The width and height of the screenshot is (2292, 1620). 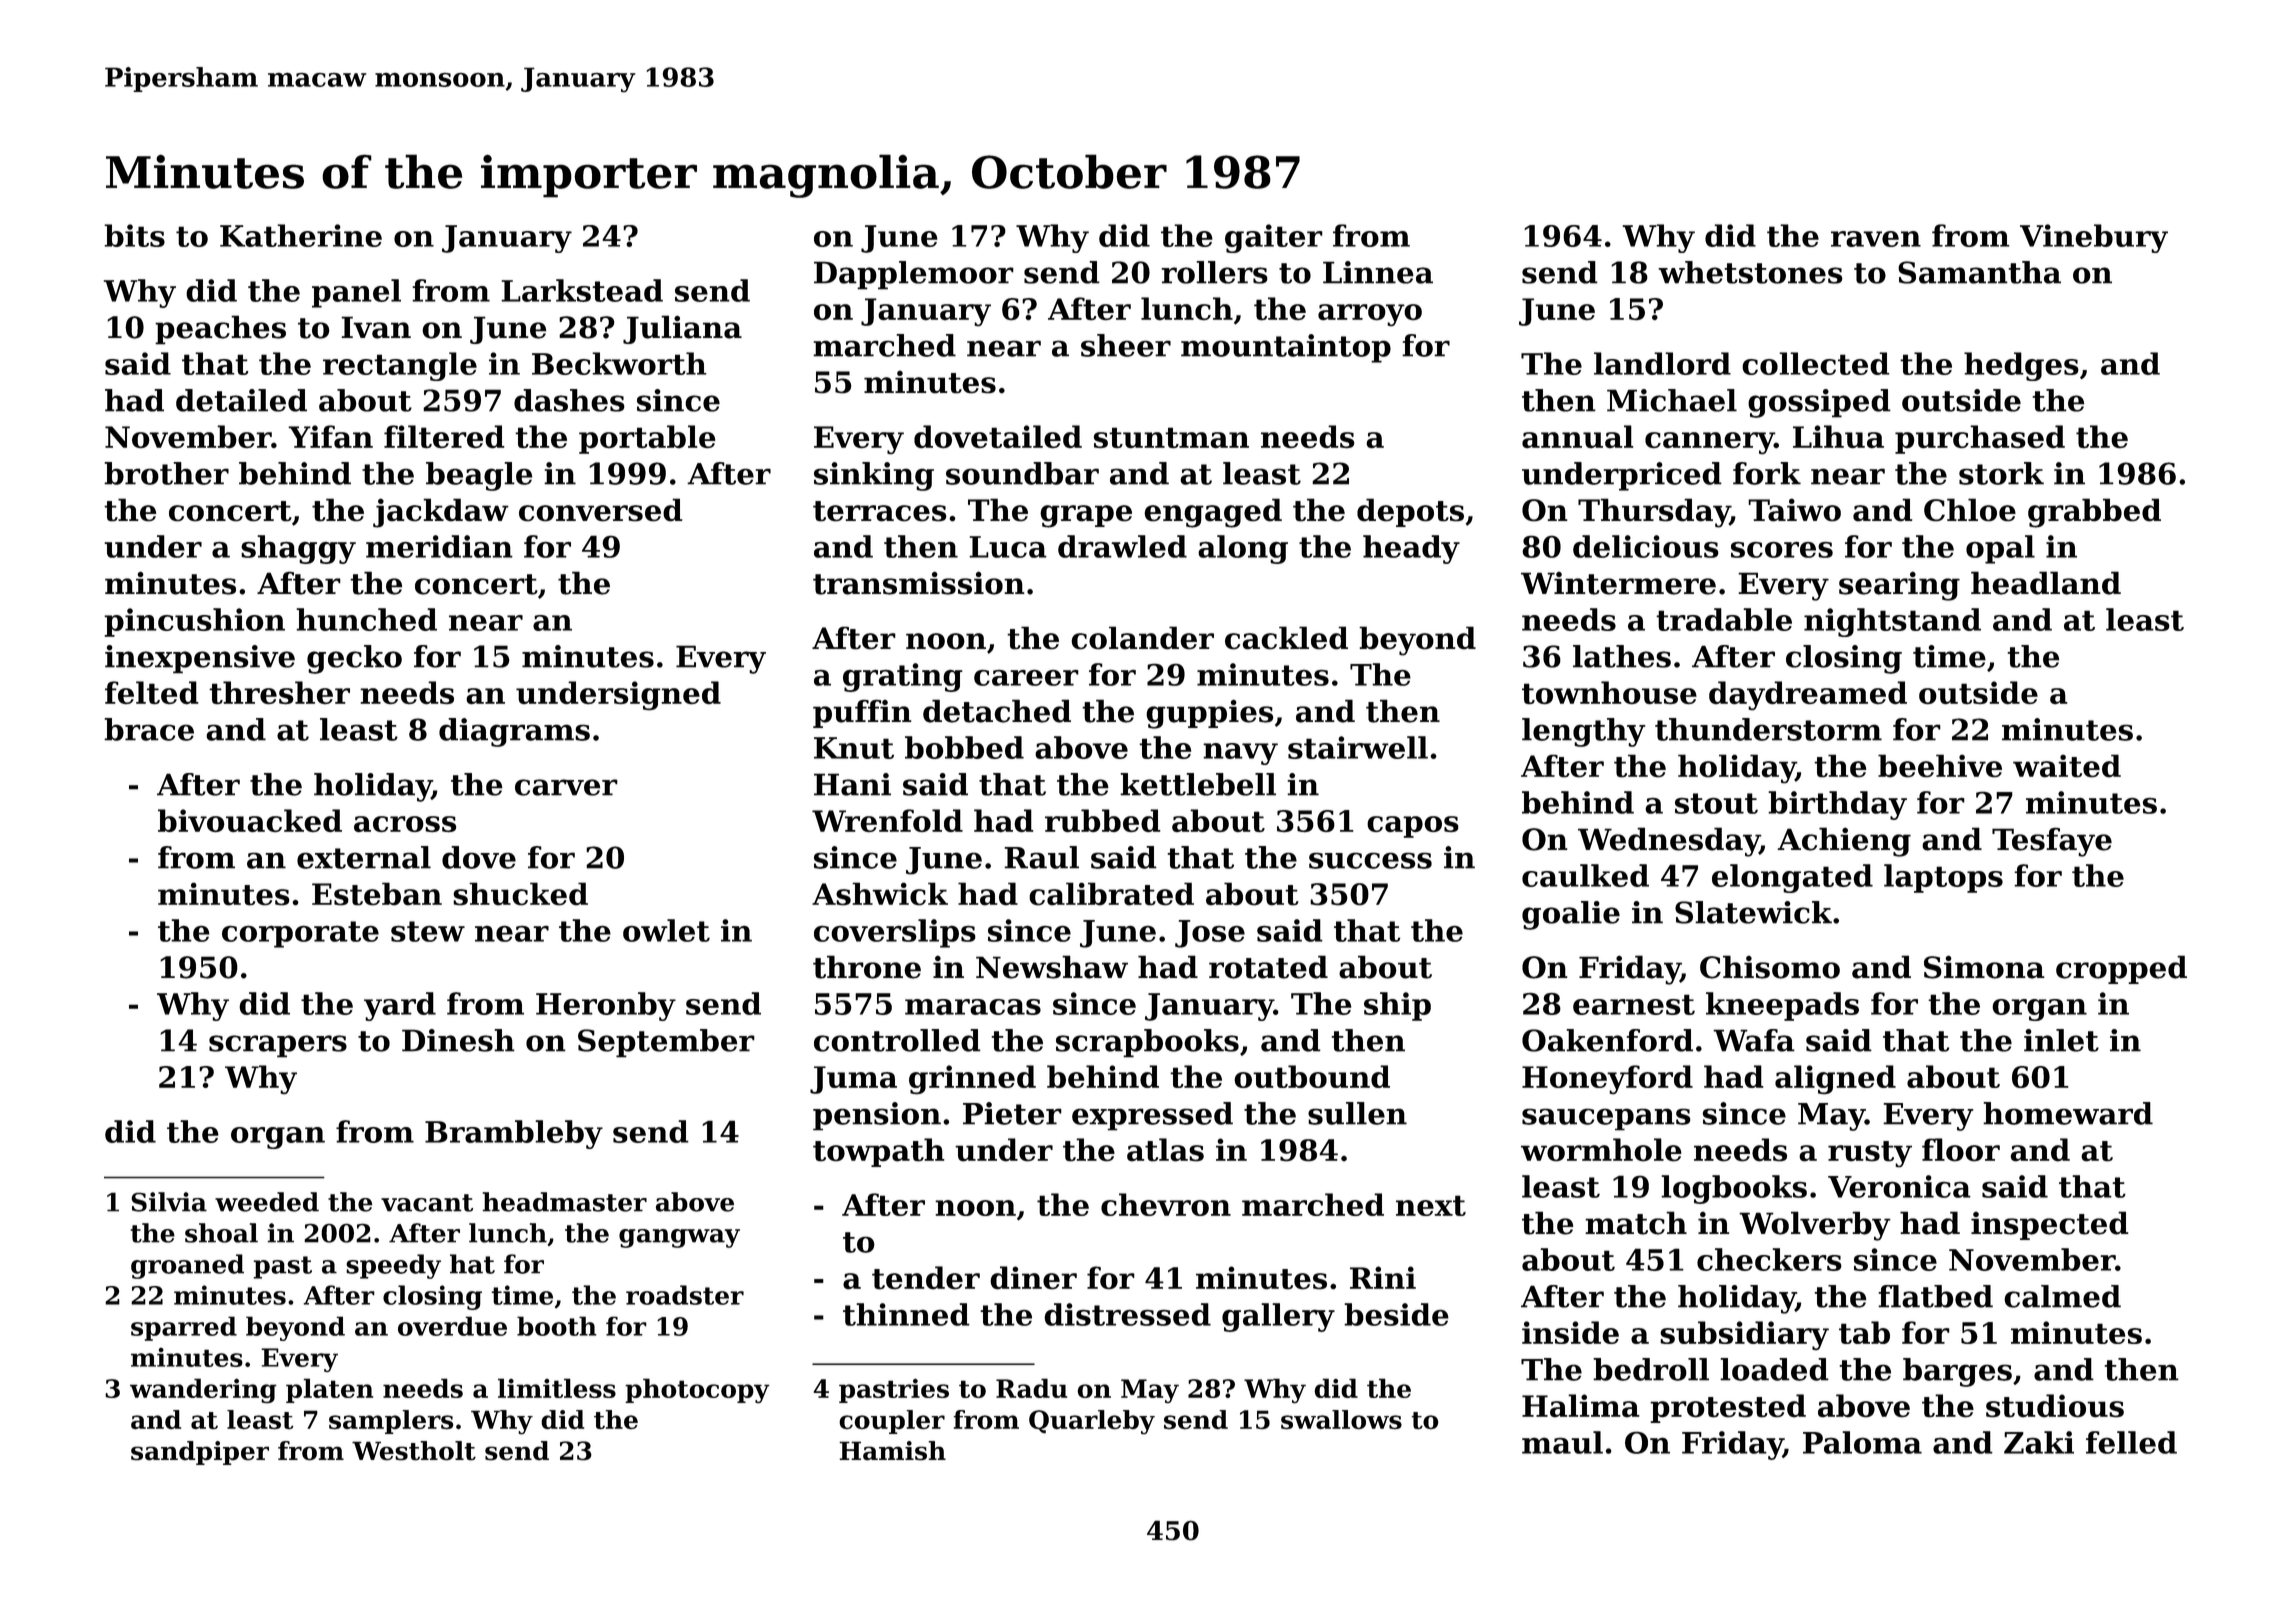 I want to click on bits, so click(x=134, y=235).
